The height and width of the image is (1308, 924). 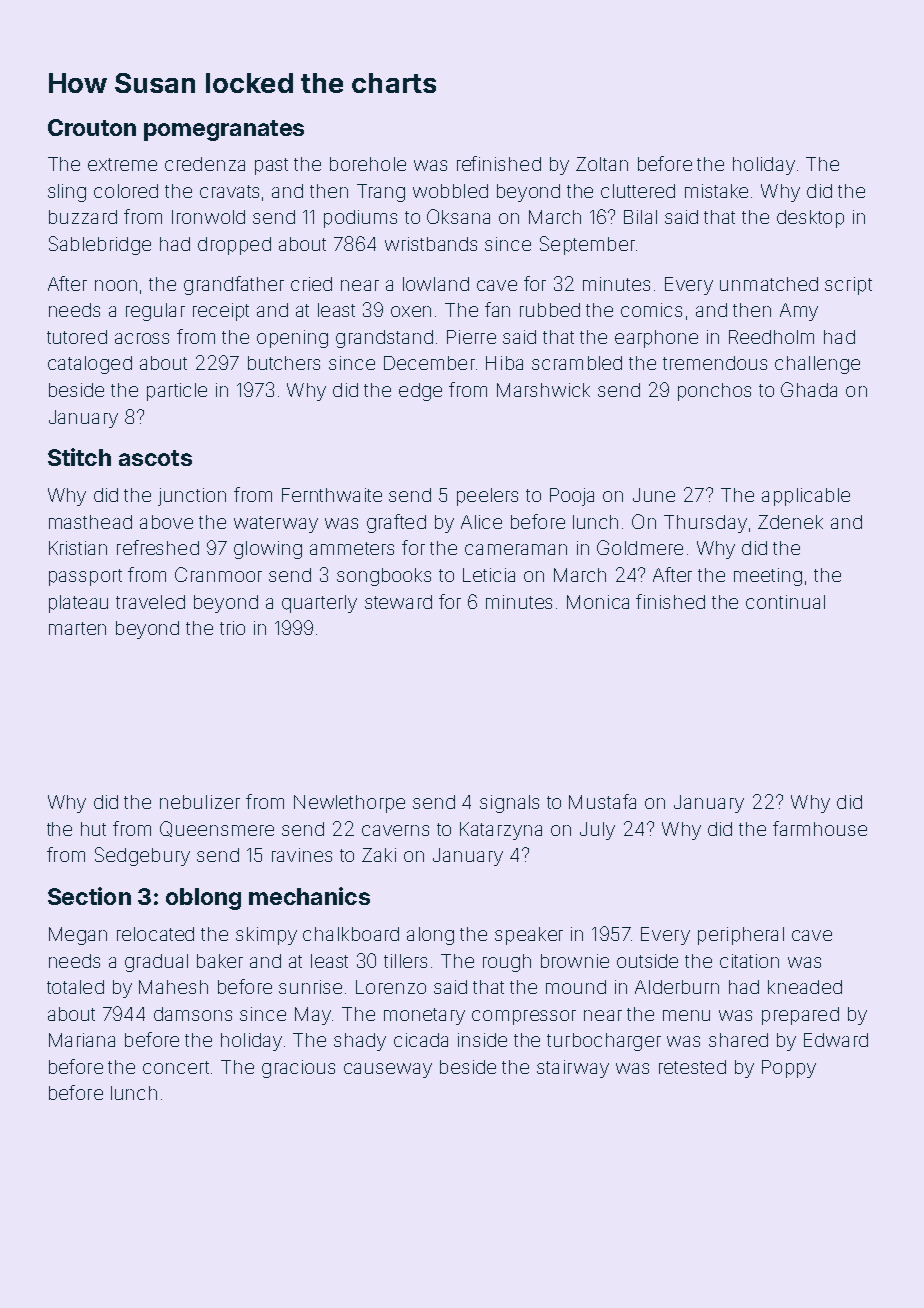 I want to click on speaker, so click(x=529, y=936).
